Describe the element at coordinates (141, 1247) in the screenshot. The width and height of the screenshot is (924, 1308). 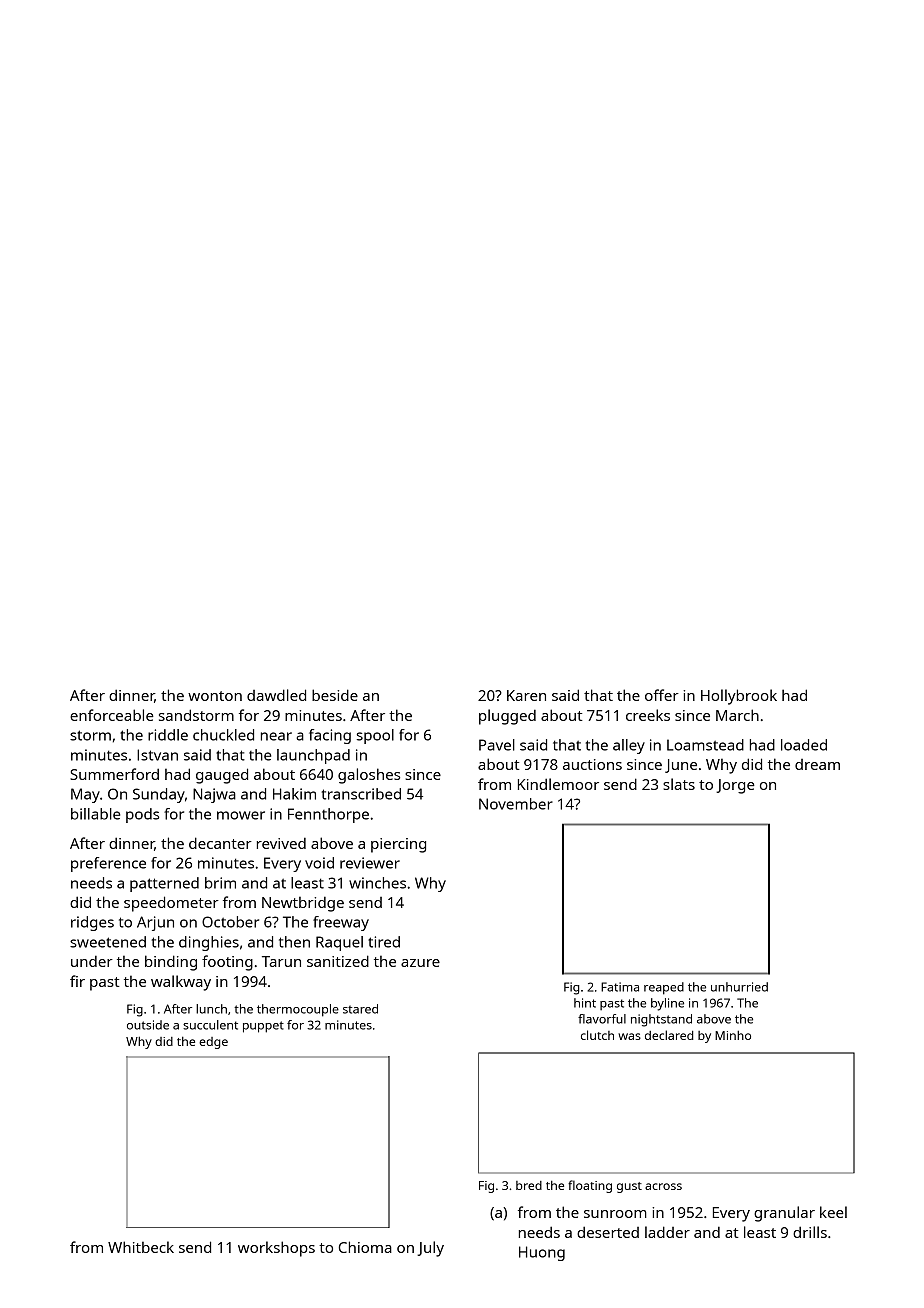
I see `Whitbeck` at that location.
